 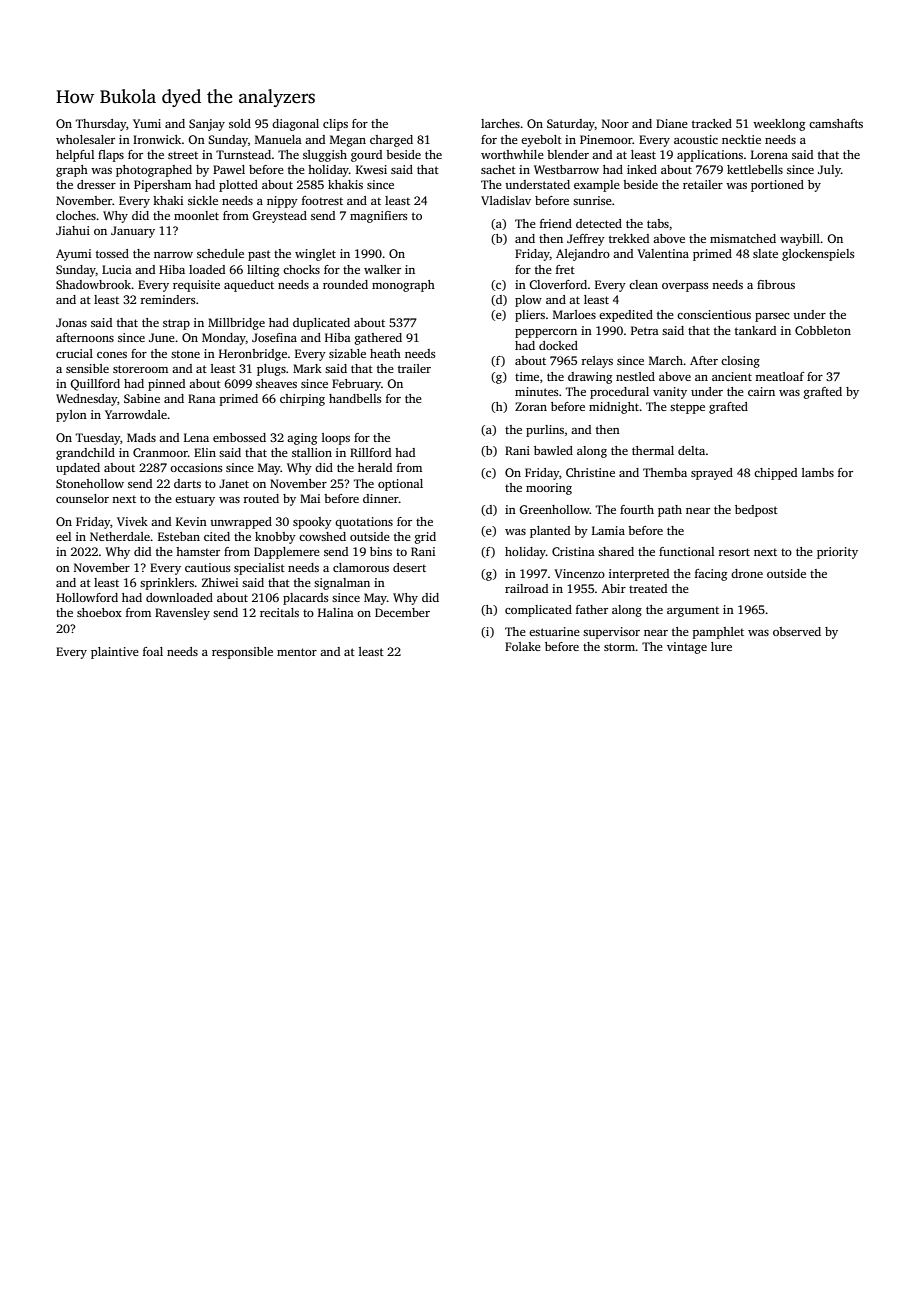 What do you see at coordinates (202, 398) in the screenshot?
I see `Rana` at bounding box center [202, 398].
